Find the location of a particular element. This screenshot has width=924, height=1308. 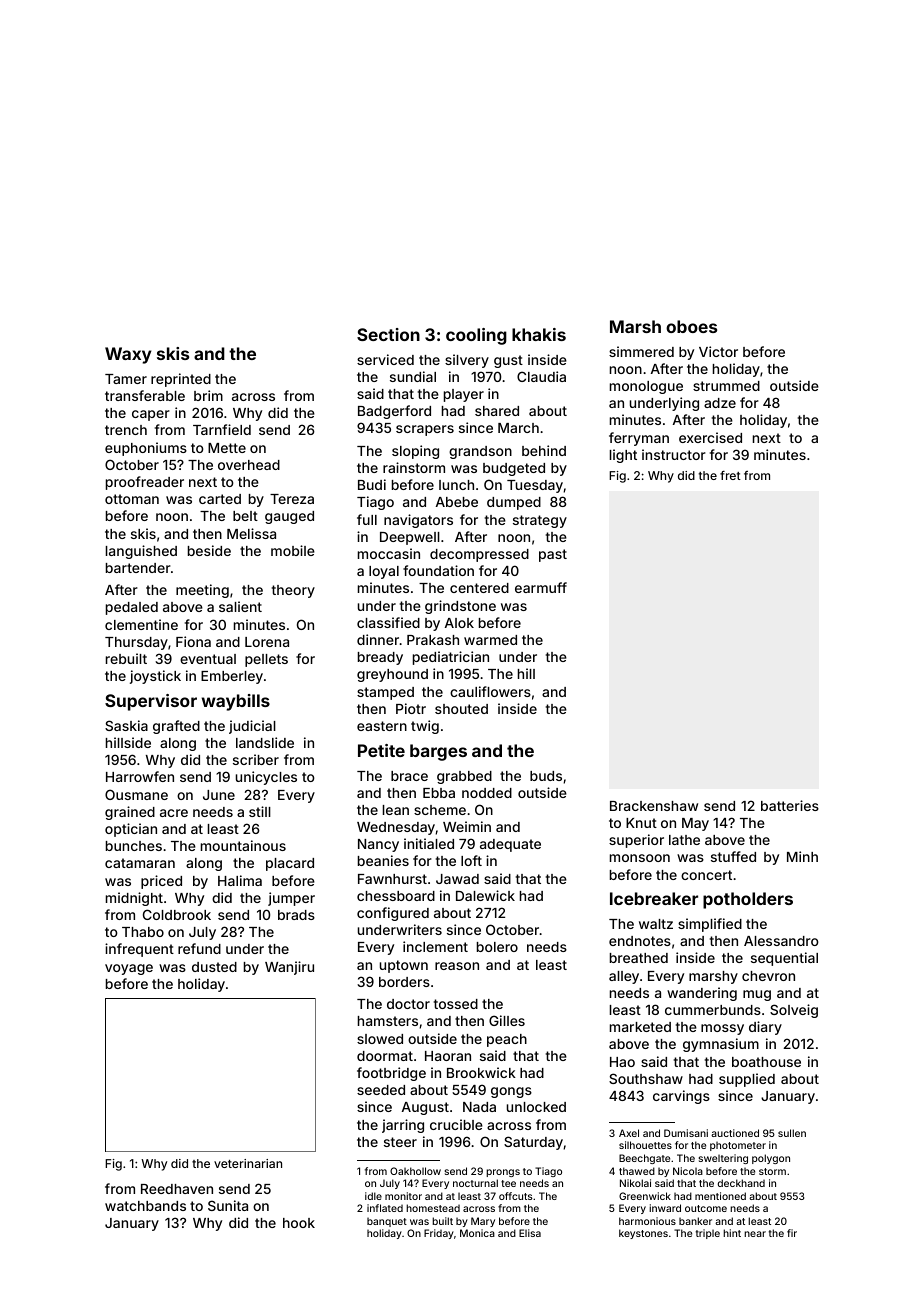

watchbands is located at coordinates (145, 1206).
